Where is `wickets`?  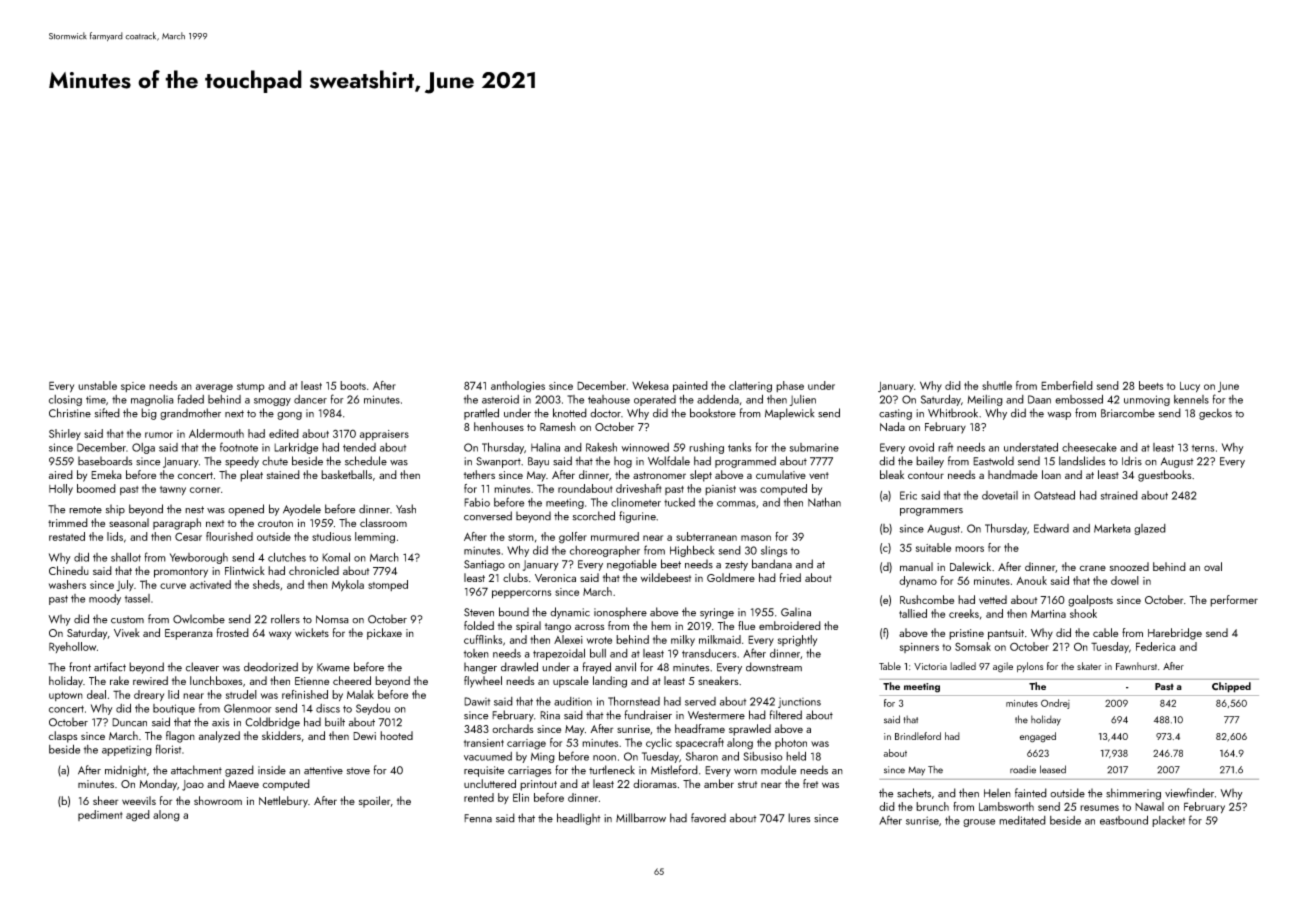
wickets is located at coordinates (312, 632).
